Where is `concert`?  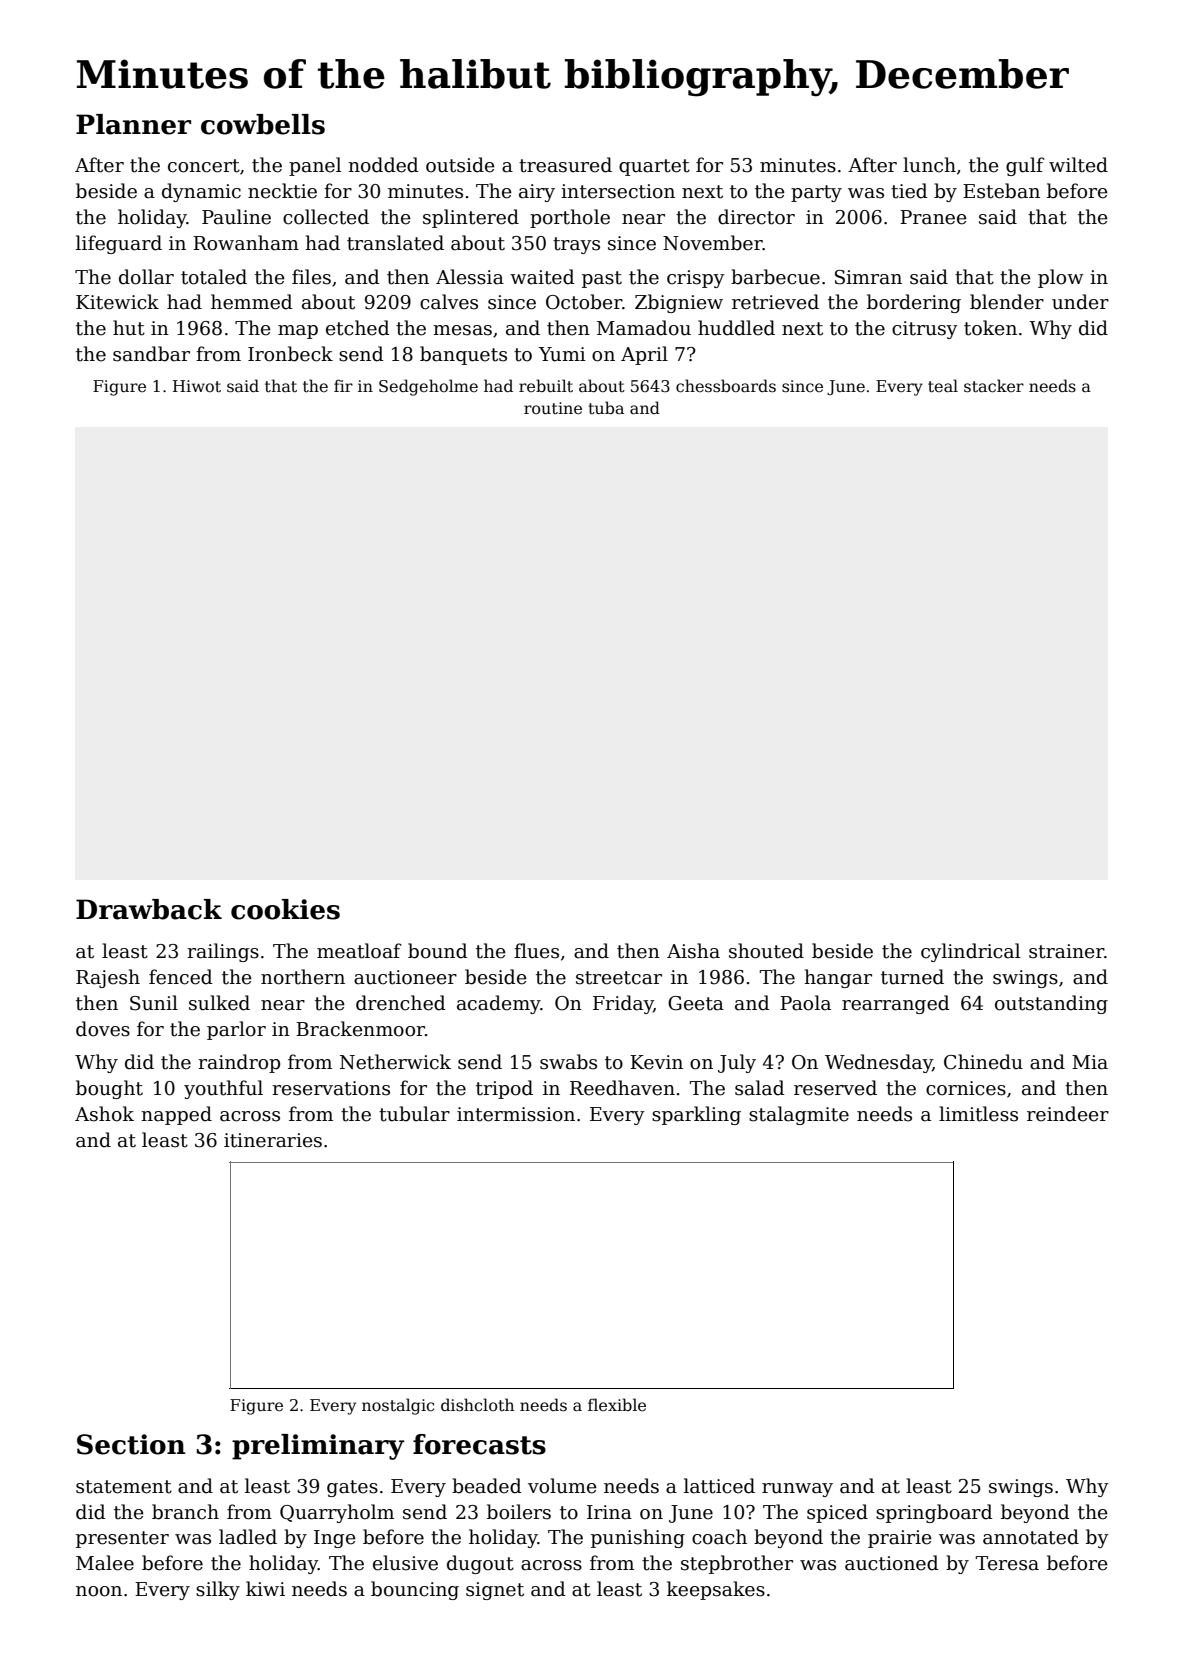 concert is located at coordinates (204, 166).
